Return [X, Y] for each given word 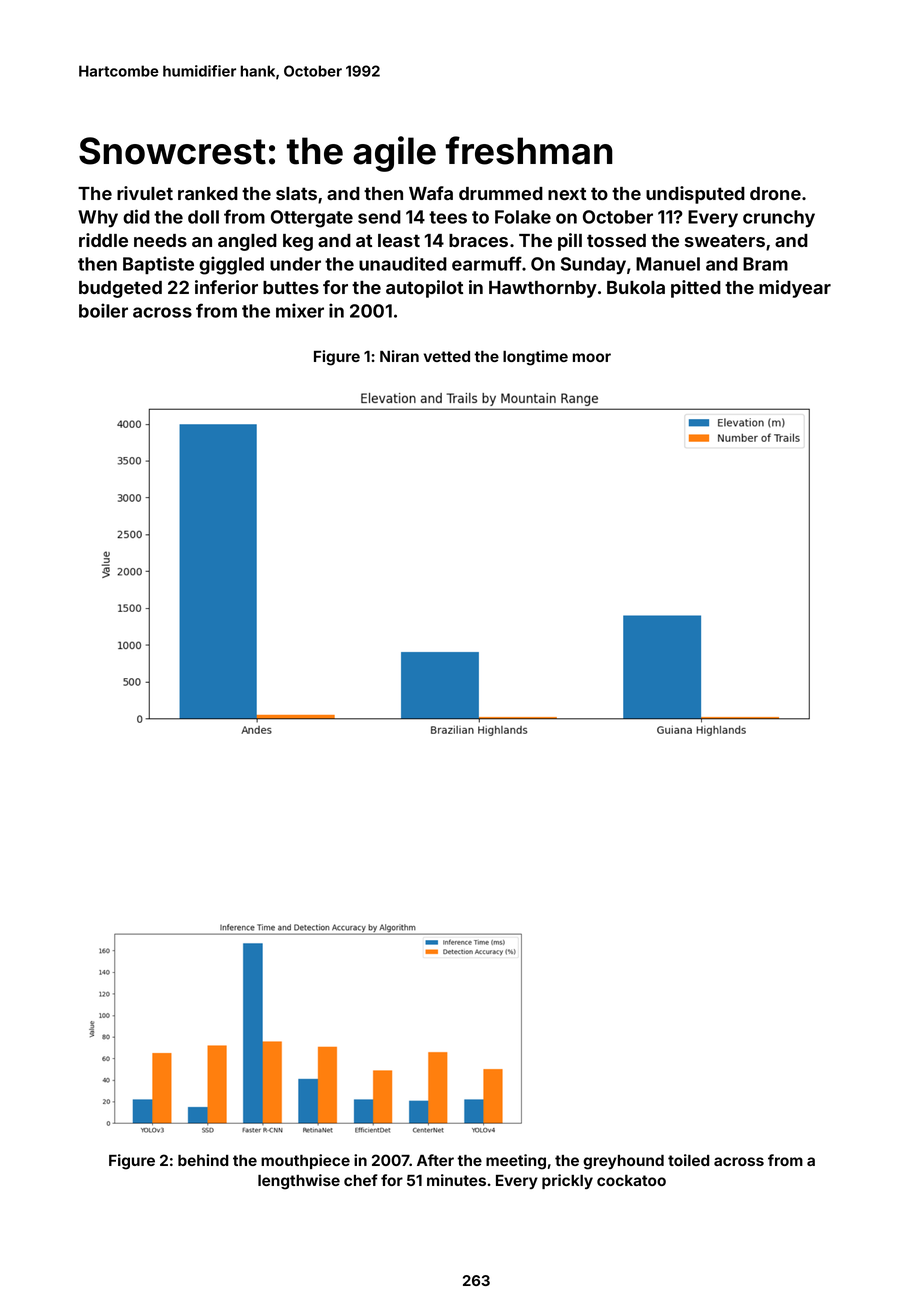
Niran [399, 356]
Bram [765, 264]
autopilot [424, 289]
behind [203, 1160]
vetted [447, 356]
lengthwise [299, 1182]
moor [592, 357]
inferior [226, 287]
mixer [300, 310]
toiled [689, 1160]
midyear [795, 289]
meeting [516, 1162]
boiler [103, 310]
